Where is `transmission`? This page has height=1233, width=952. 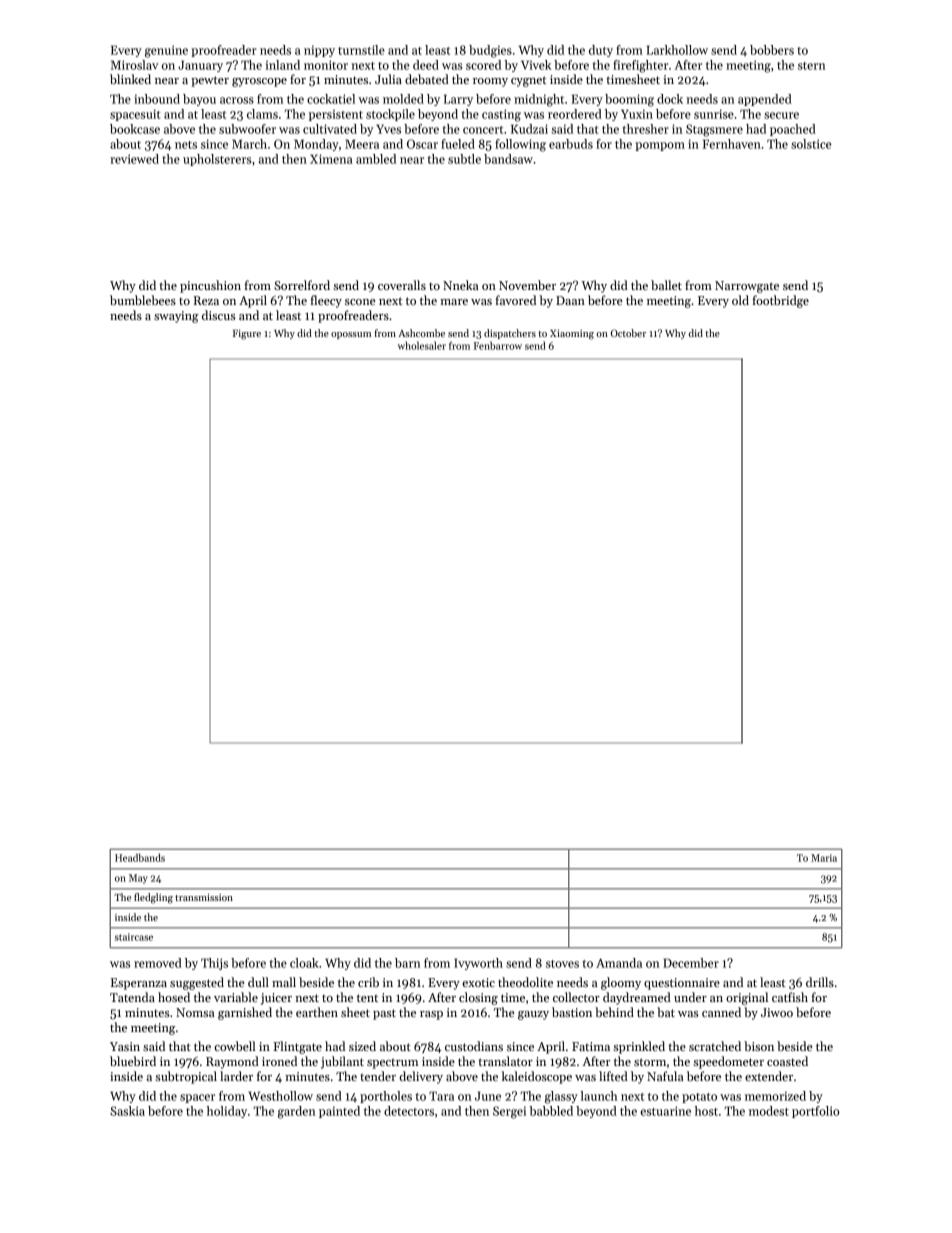 transmission is located at coordinates (204, 897).
